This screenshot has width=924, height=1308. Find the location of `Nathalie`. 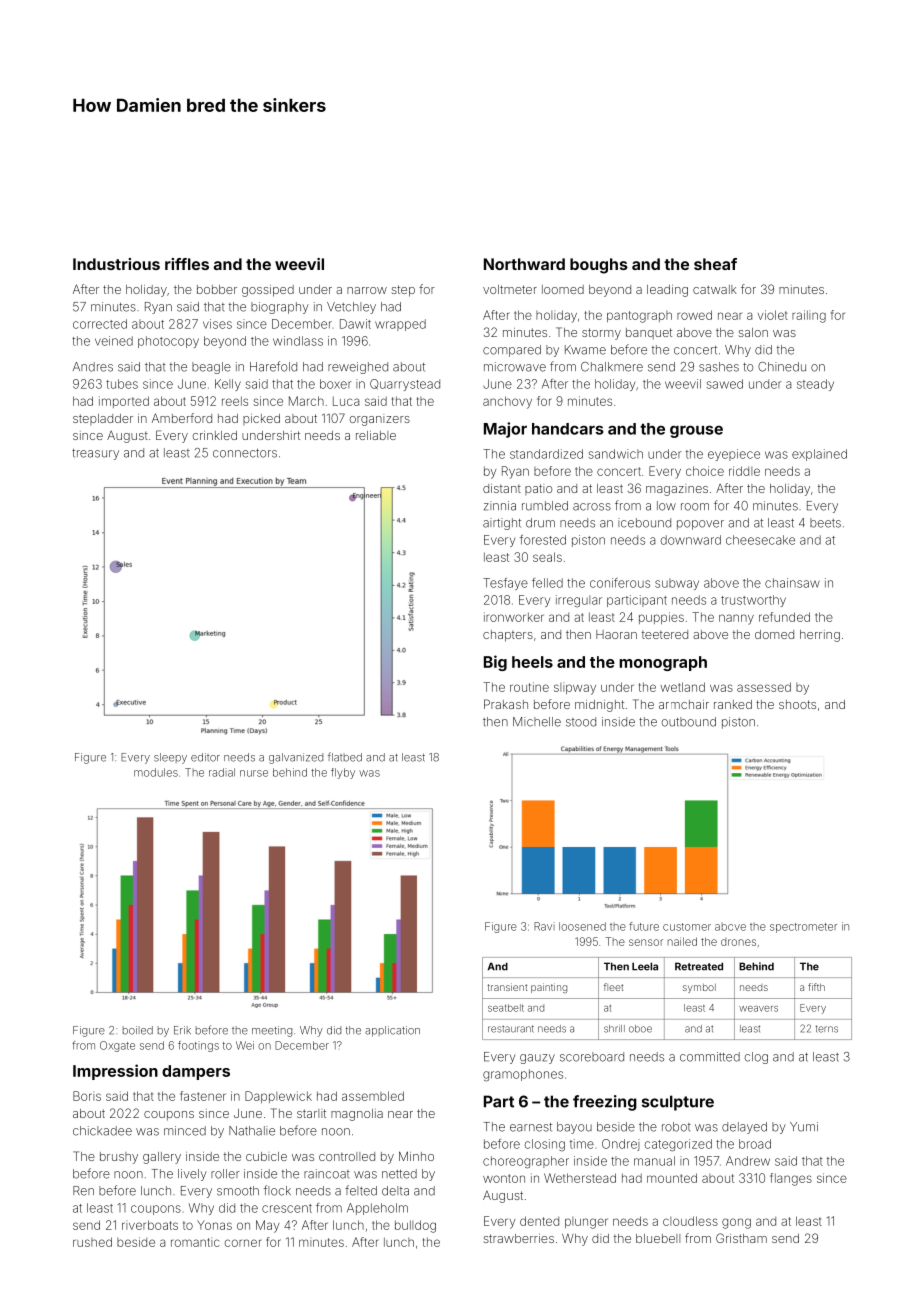

Nathalie is located at coordinates (252, 1131).
